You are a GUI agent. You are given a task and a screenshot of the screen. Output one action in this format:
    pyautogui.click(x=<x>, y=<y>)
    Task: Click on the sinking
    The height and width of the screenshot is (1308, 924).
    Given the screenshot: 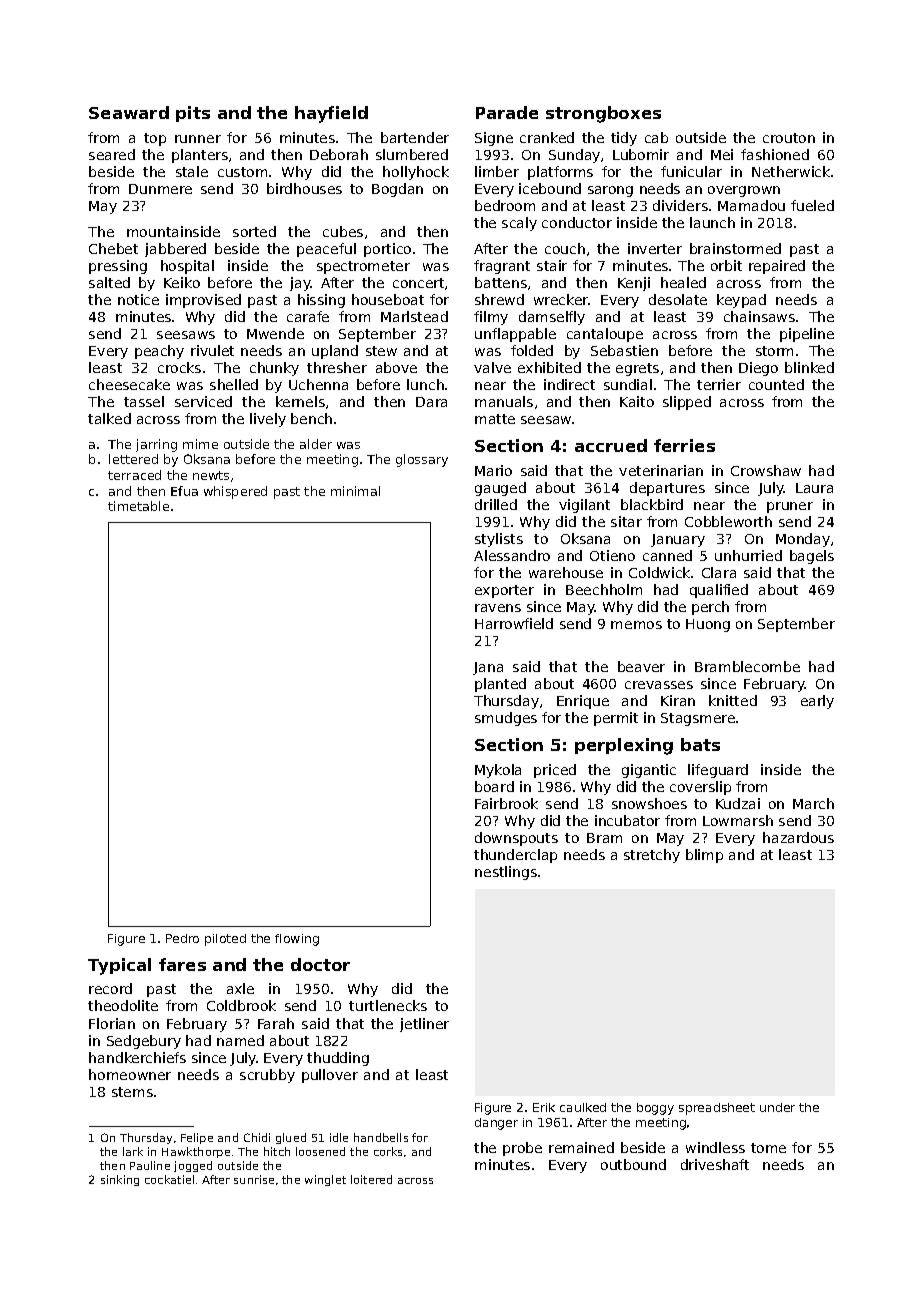 What is the action you would take?
    pyautogui.click(x=120, y=1180)
